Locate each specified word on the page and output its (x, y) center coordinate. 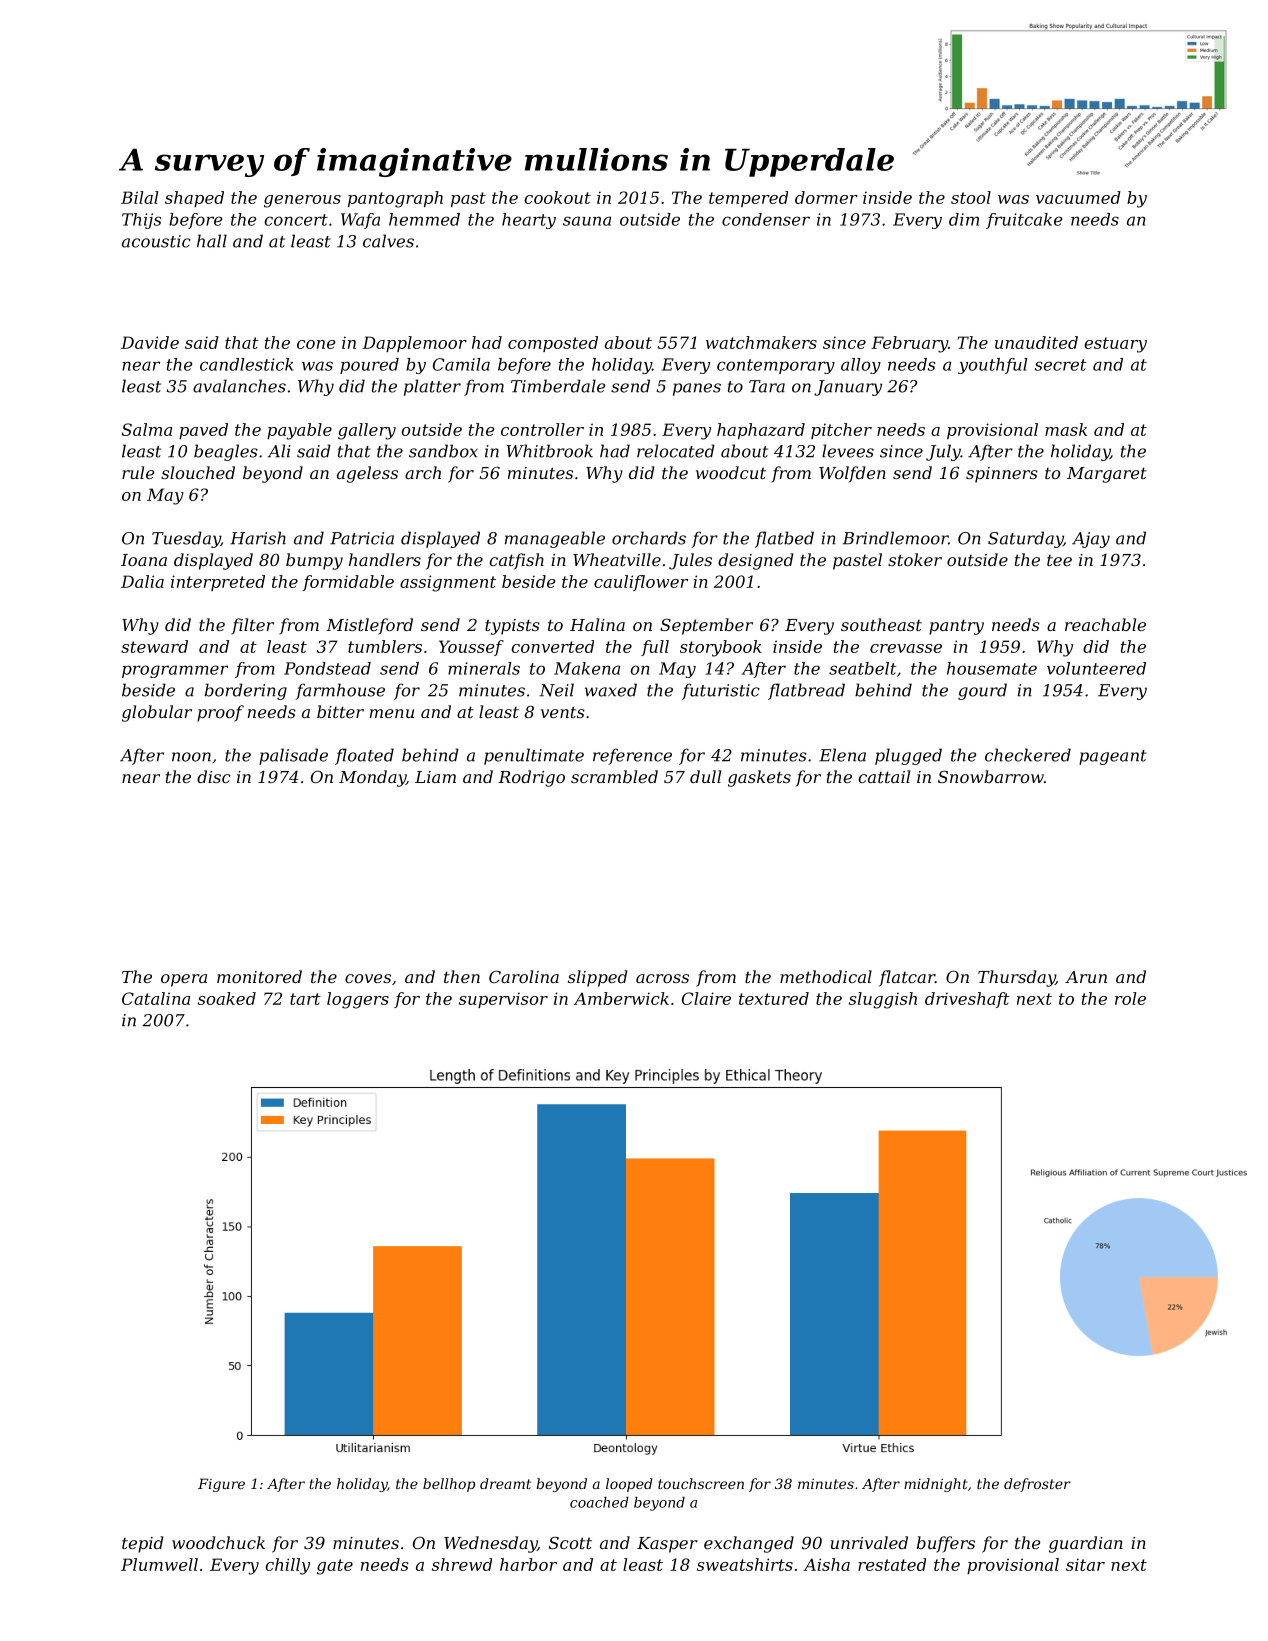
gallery (367, 431)
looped (629, 1485)
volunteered (1096, 668)
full (655, 648)
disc (214, 776)
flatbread (806, 691)
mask (1066, 429)
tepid (142, 1544)
